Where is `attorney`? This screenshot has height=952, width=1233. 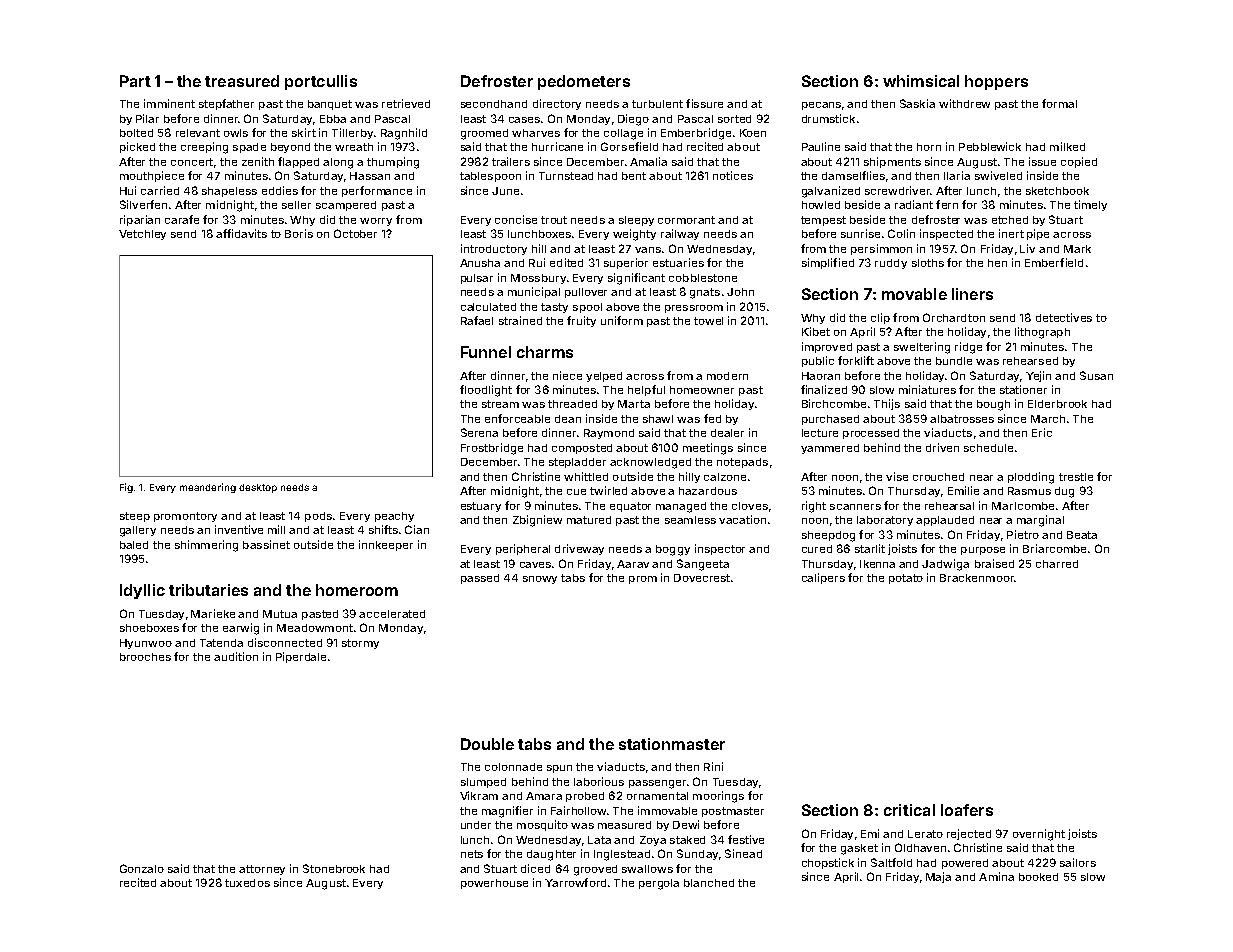
attorney is located at coordinates (262, 870).
